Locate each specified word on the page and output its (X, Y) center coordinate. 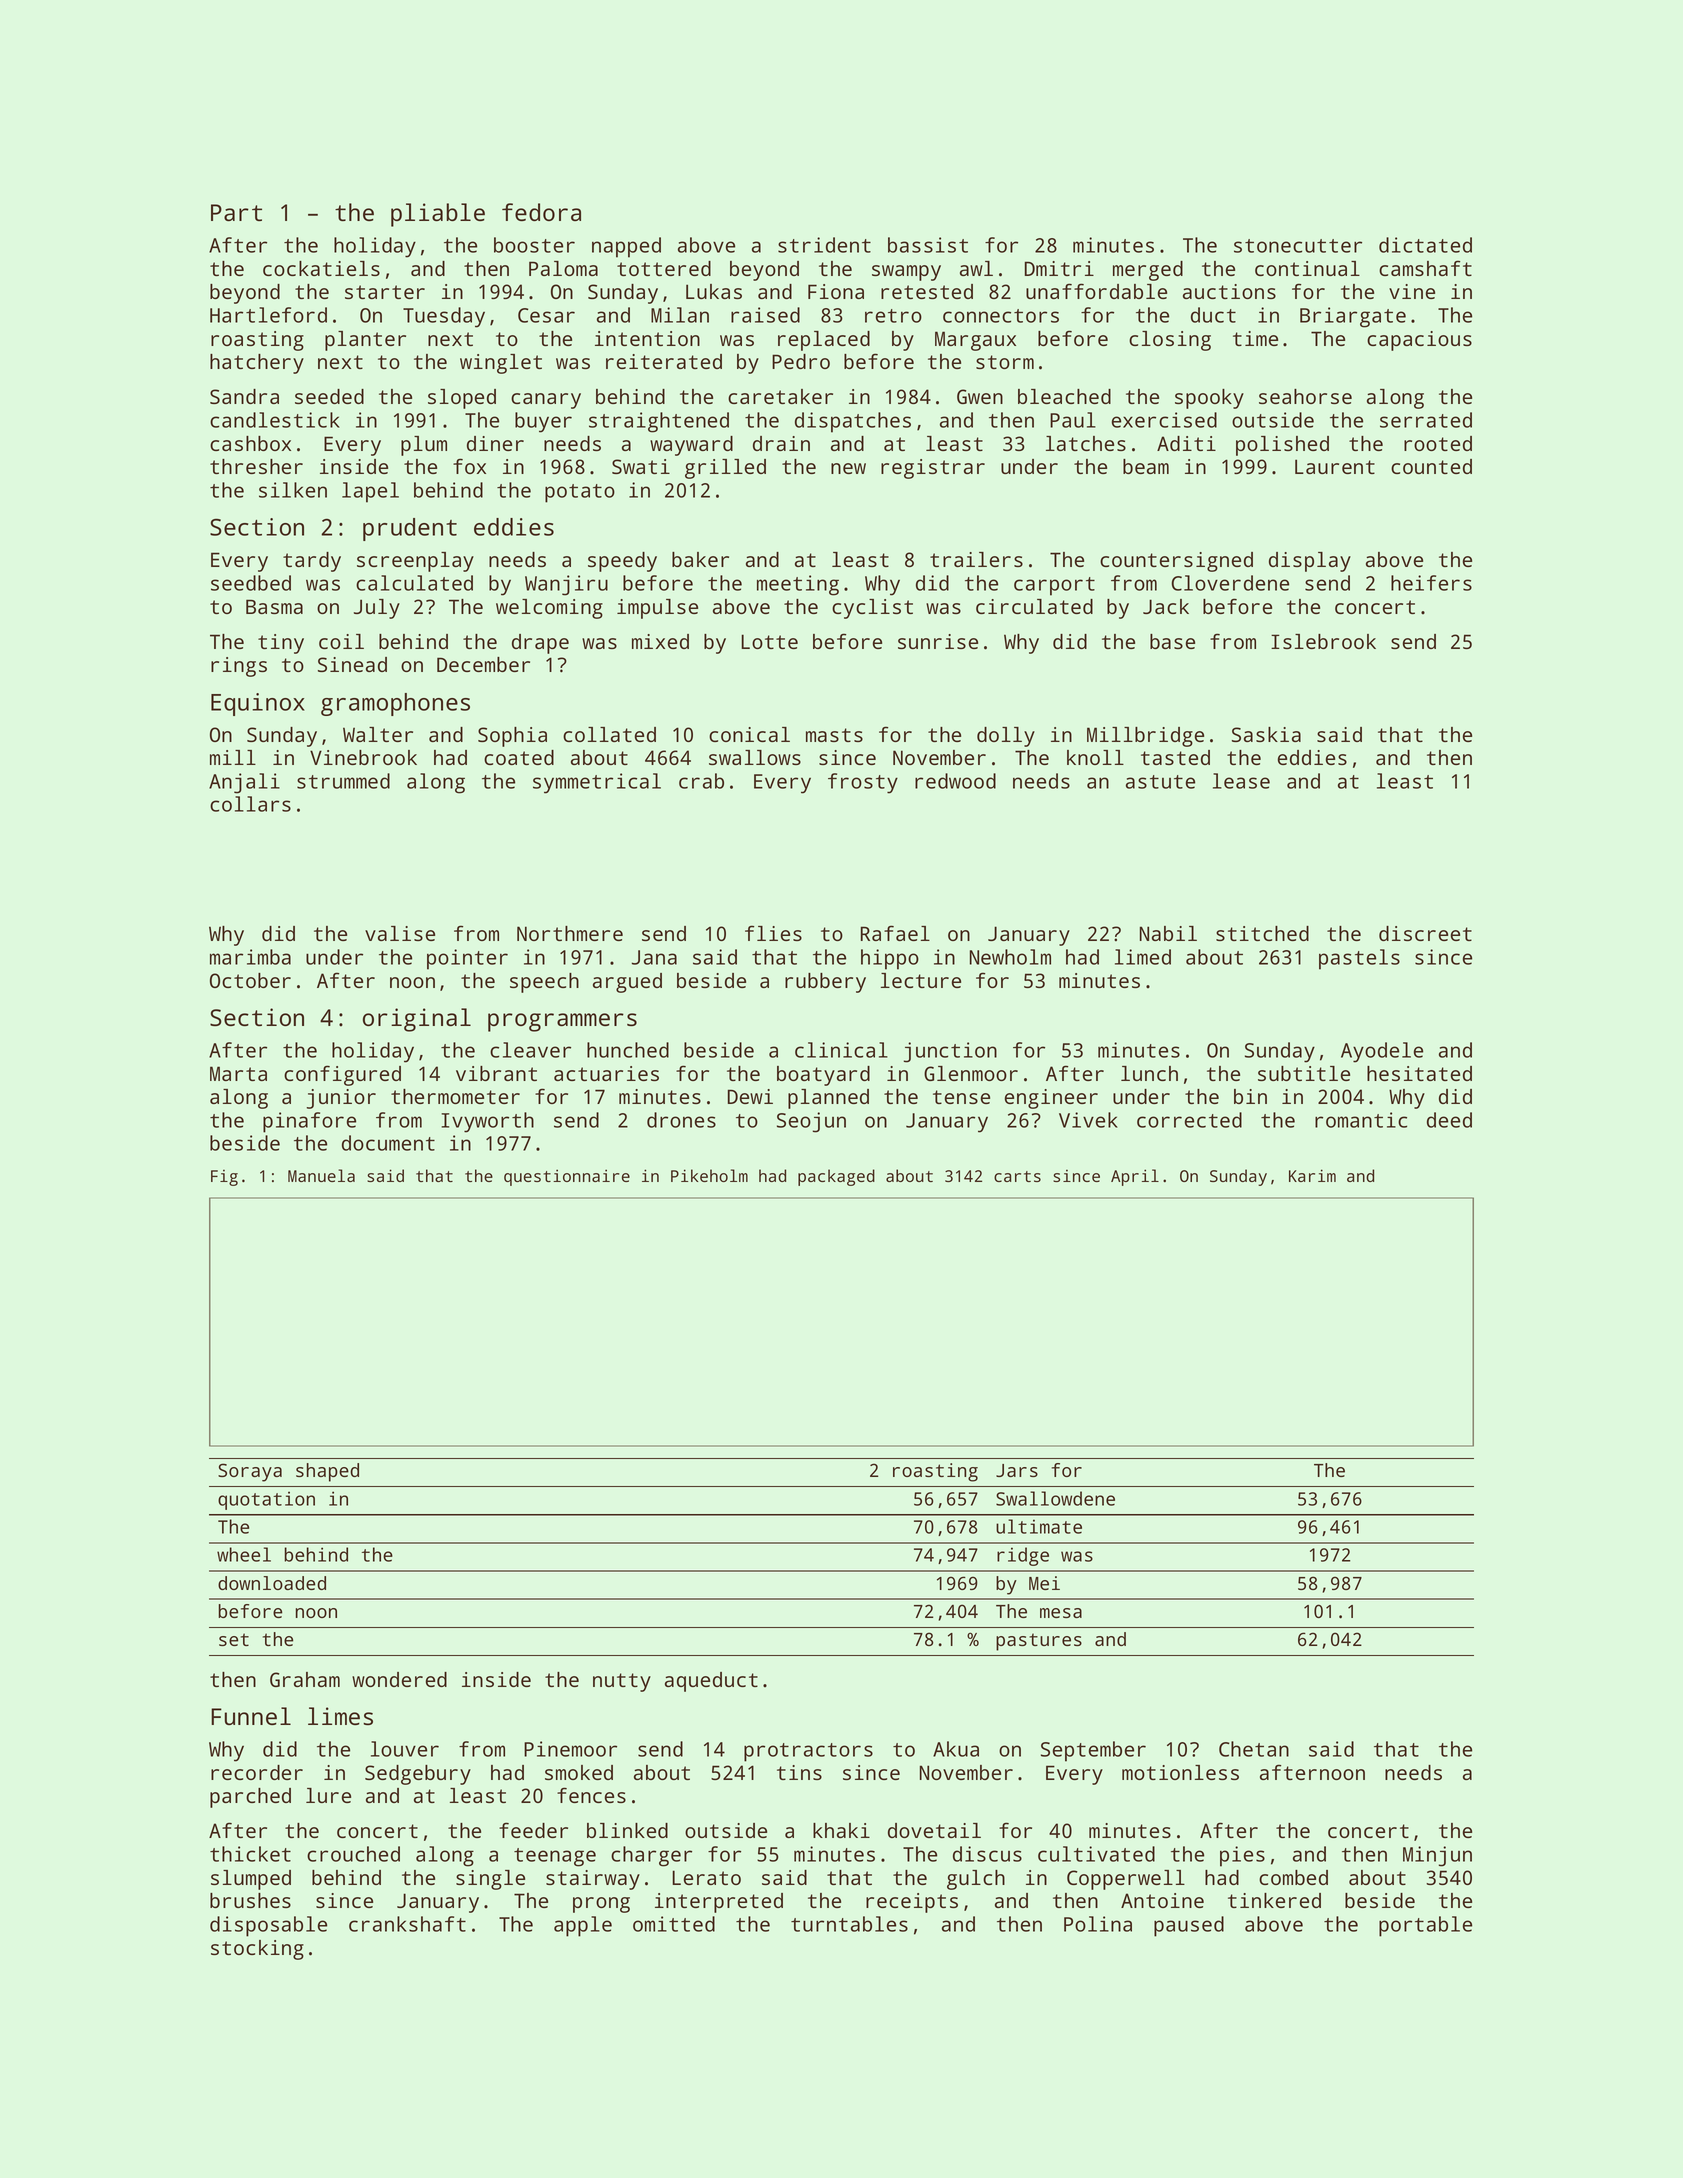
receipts (912, 1903)
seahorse (1305, 396)
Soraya (250, 1472)
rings (239, 667)
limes (340, 1716)
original (417, 1020)
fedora (541, 212)
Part (236, 212)
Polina (1098, 1924)
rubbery (825, 983)
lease (1241, 781)
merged (1148, 271)
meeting (798, 585)
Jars (1017, 1470)
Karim (1312, 1175)
